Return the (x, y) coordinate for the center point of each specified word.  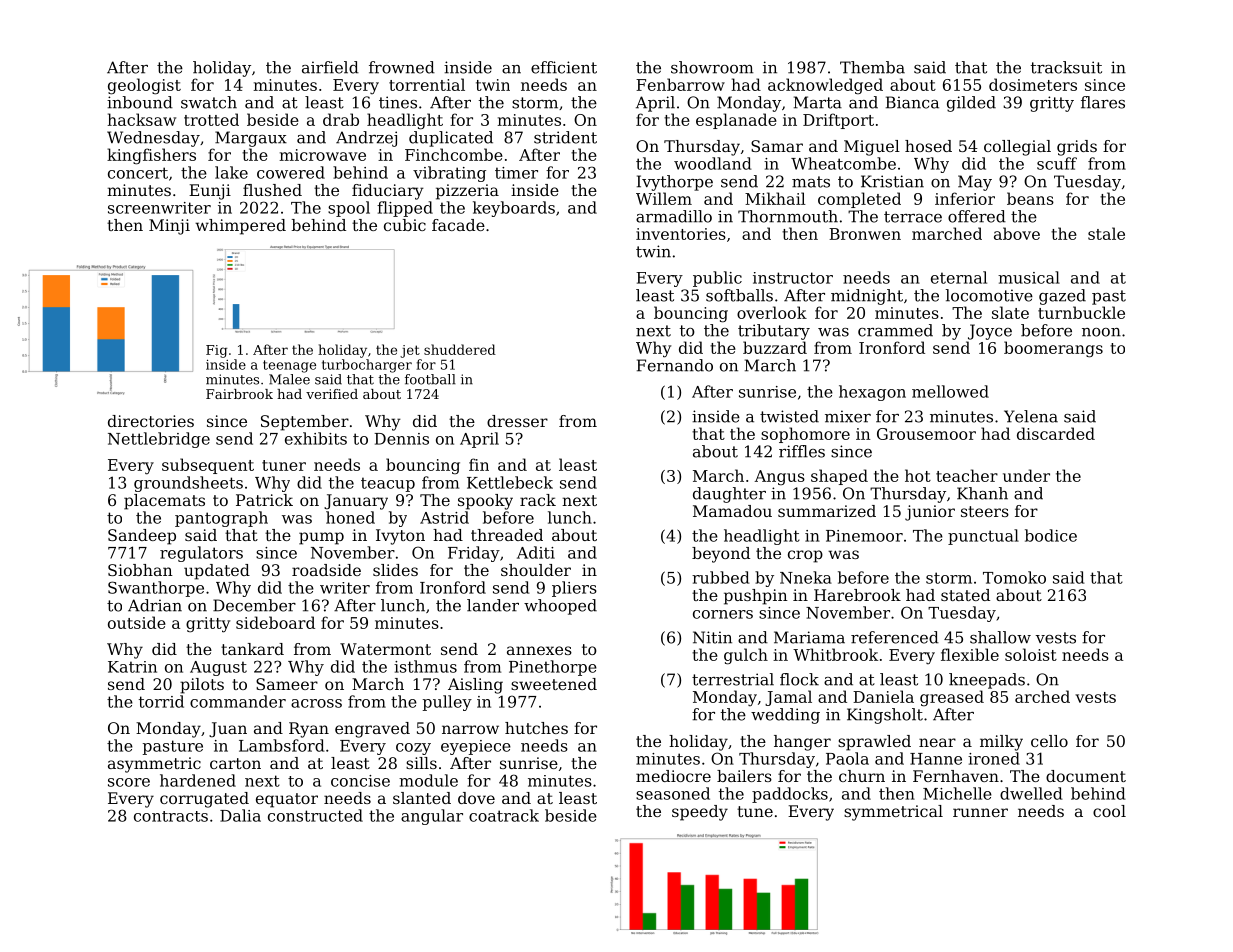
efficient (564, 67)
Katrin (132, 667)
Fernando (675, 365)
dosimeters (1033, 84)
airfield (330, 67)
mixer (848, 416)
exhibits (316, 438)
